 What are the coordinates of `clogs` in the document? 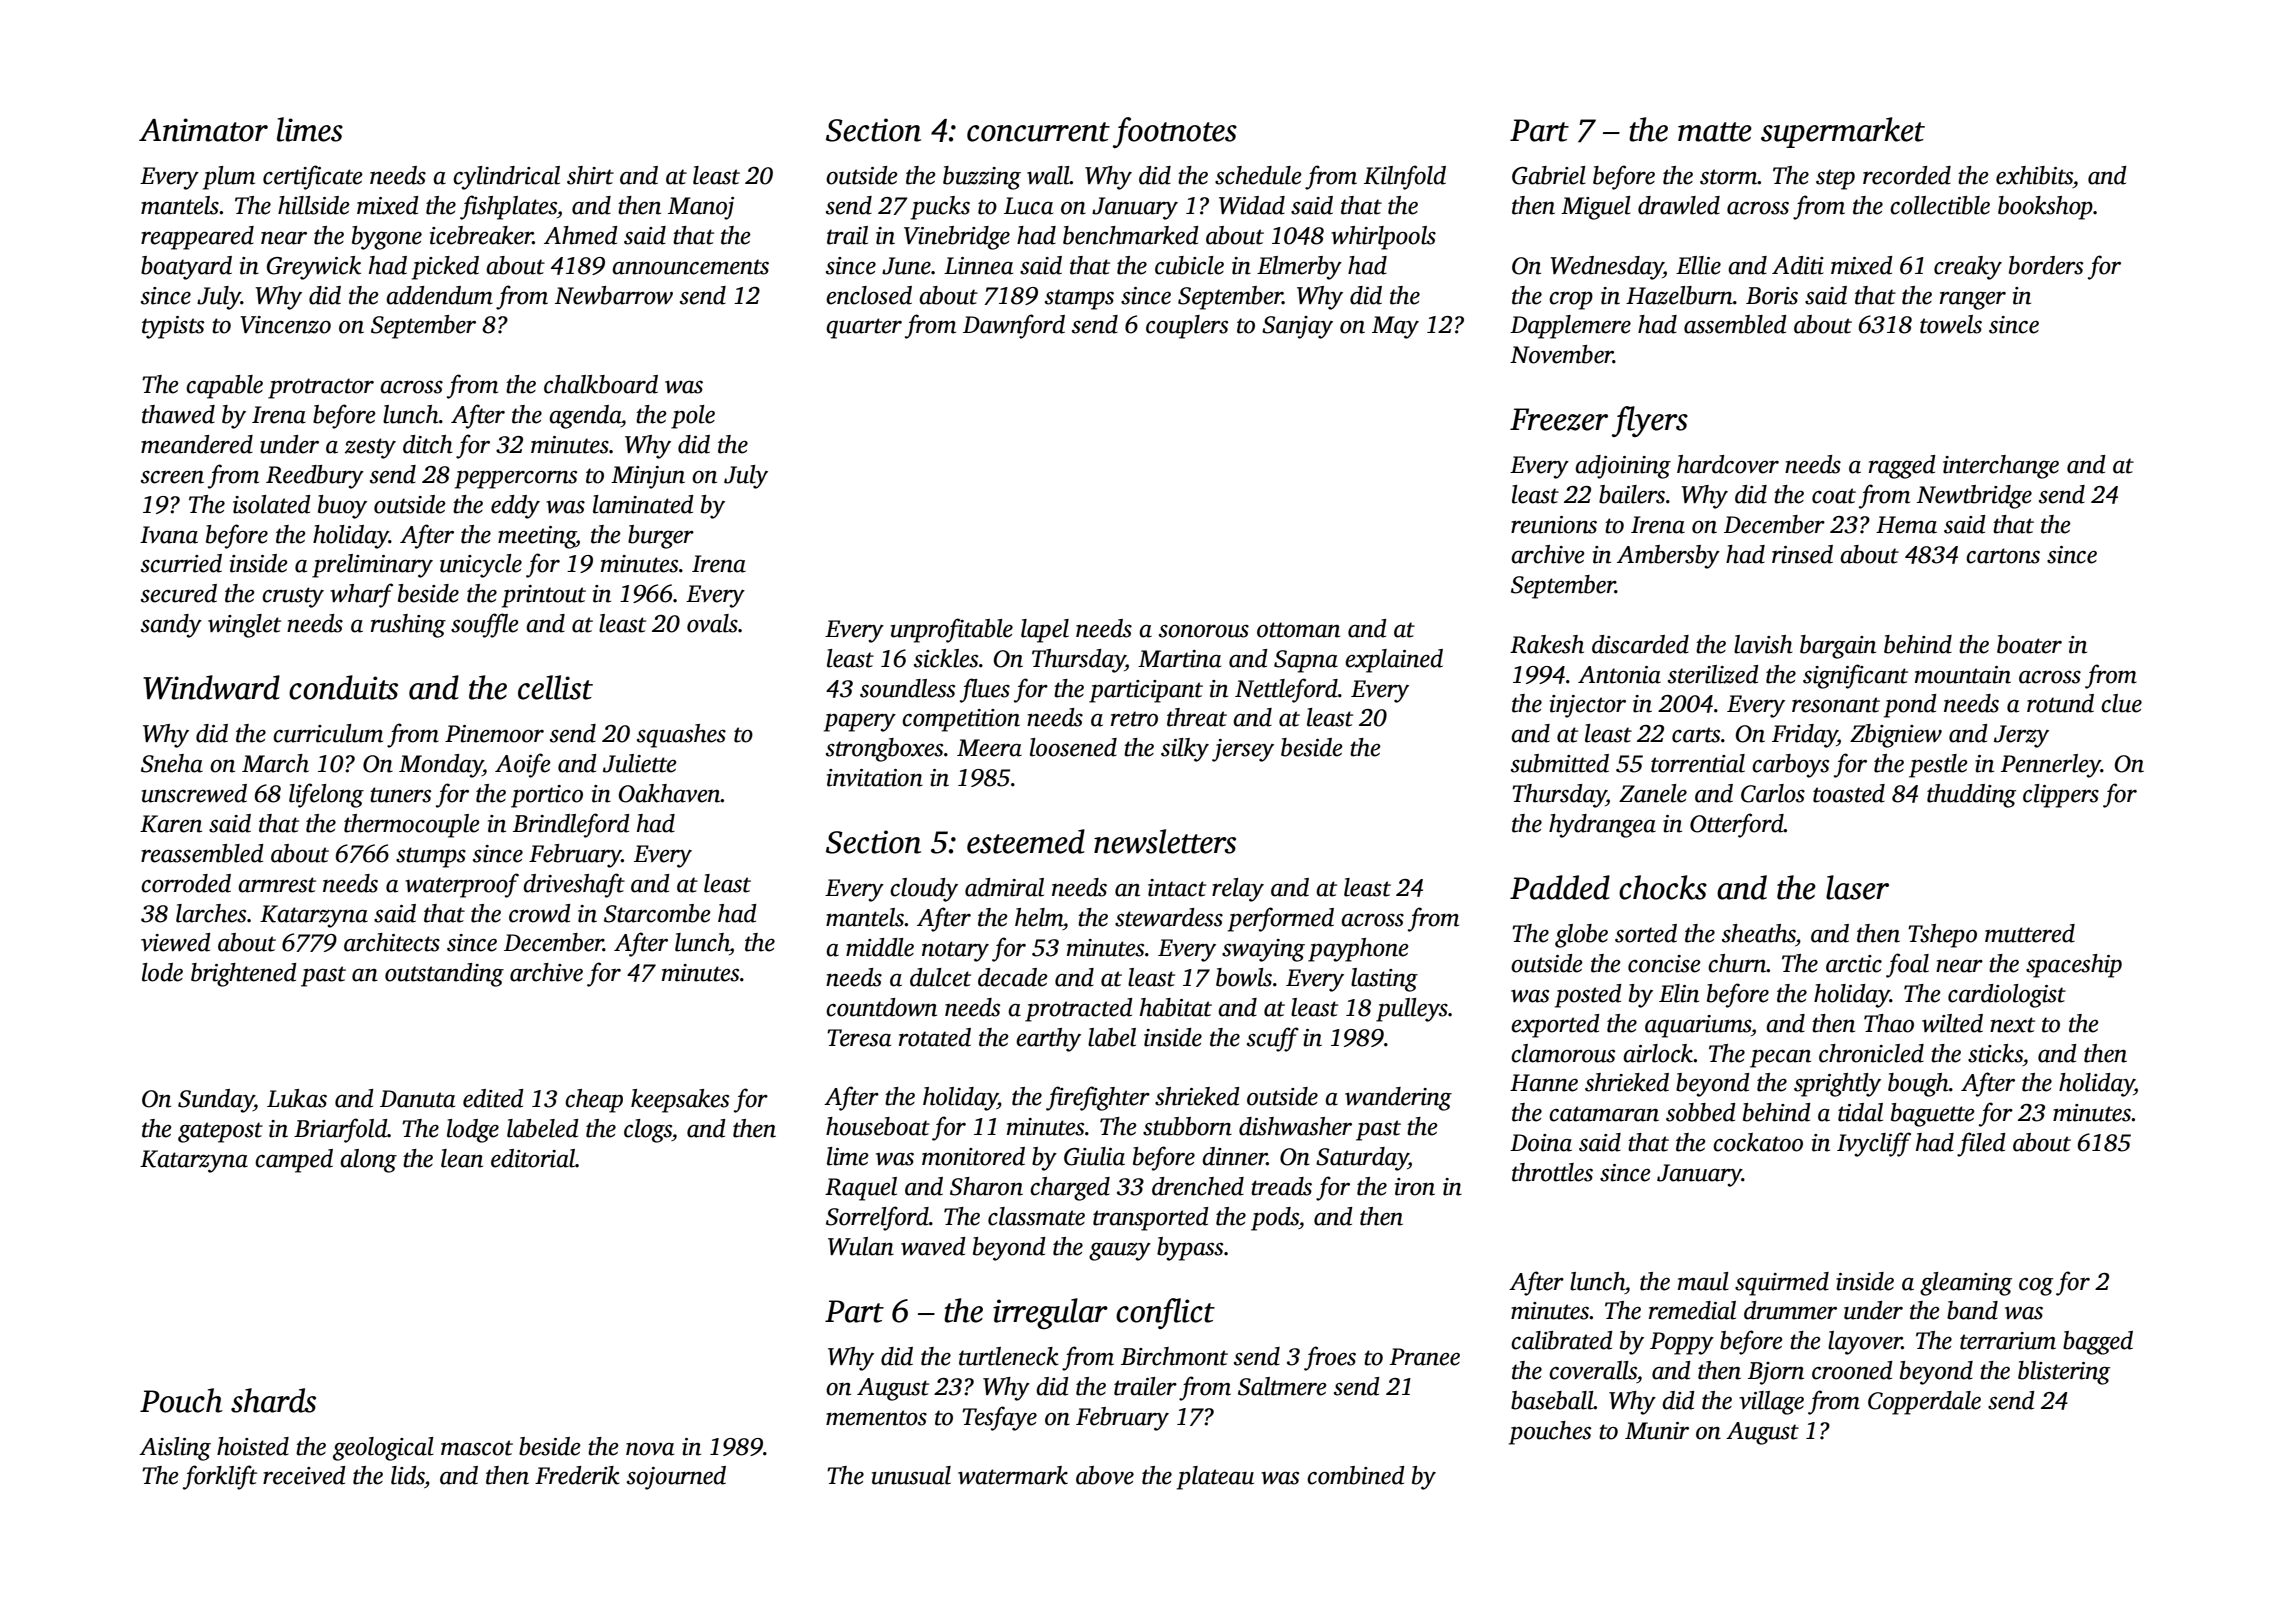 It's located at (648, 1131).
